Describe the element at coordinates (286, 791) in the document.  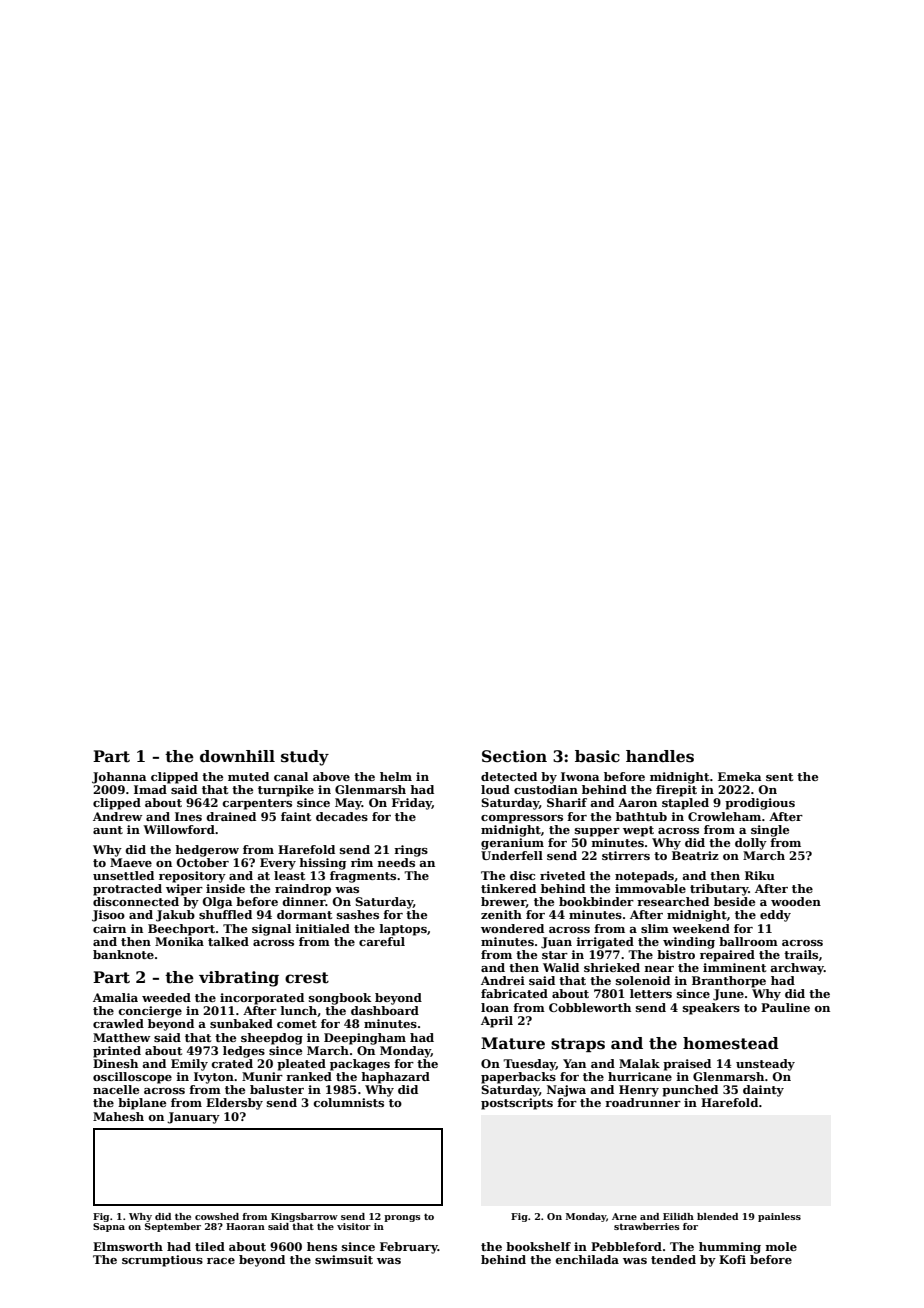
I see `turnpike` at that location.
